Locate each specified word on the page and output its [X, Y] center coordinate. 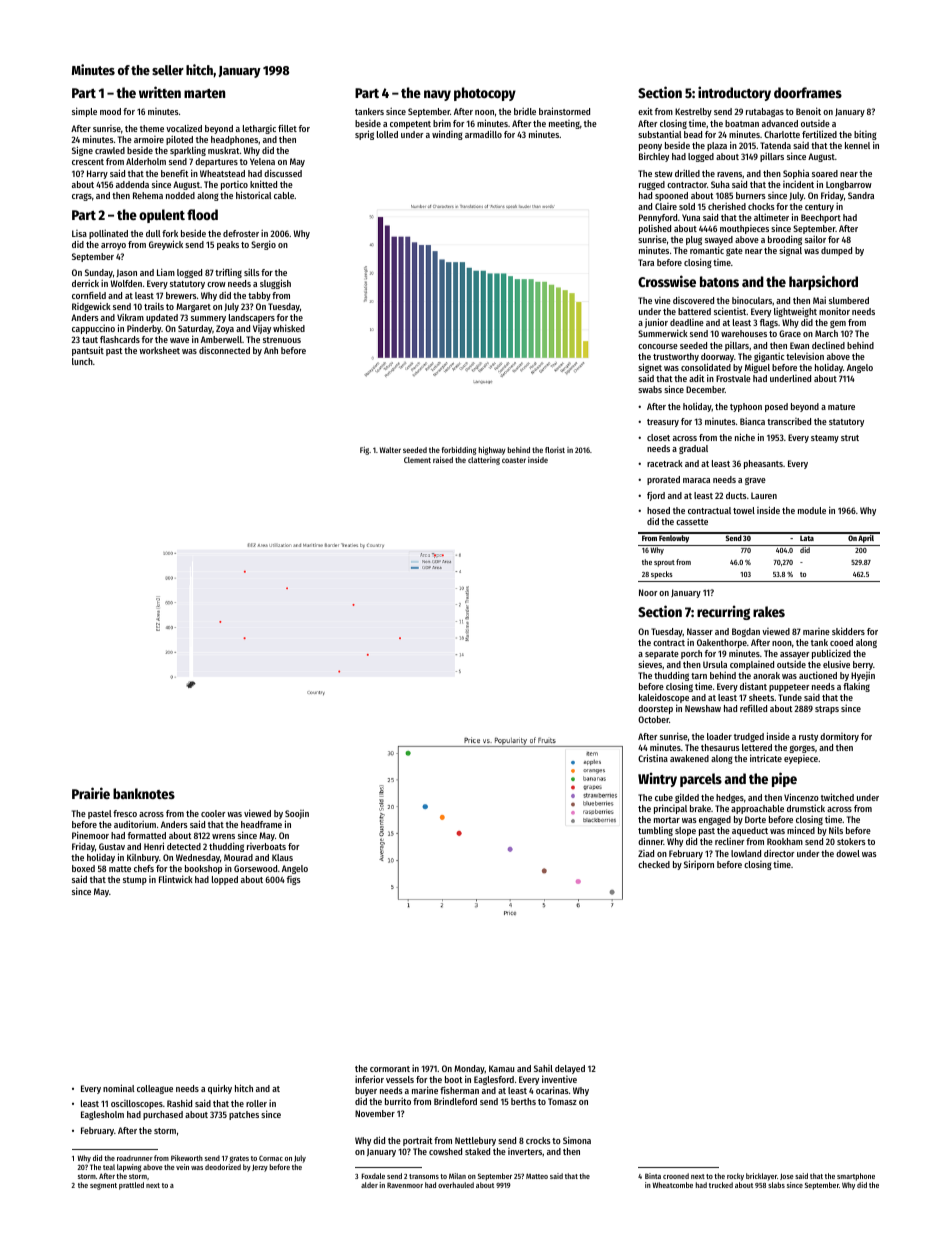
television [805, 356]
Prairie [91, 793]
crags [82, 197]
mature [841, 407]
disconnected [224, 350]
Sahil [543, 1068]
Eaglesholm [102, 1115]
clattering [484, 461]
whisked [289, 328]
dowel [848, 853]
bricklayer [761, 1177]
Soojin [297, 814]
